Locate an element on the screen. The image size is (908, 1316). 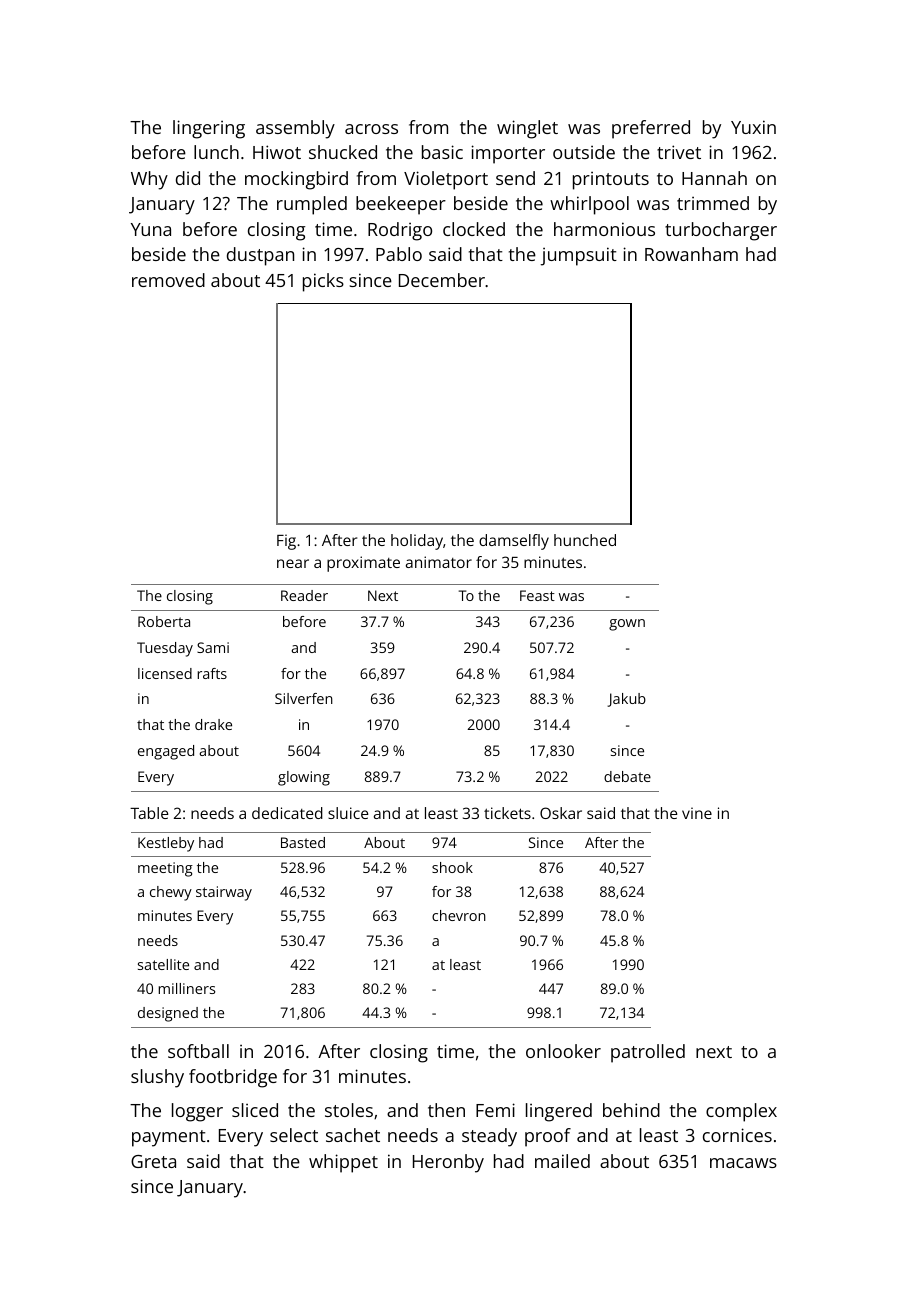
Jakub is located at coordinates (626, 700).
